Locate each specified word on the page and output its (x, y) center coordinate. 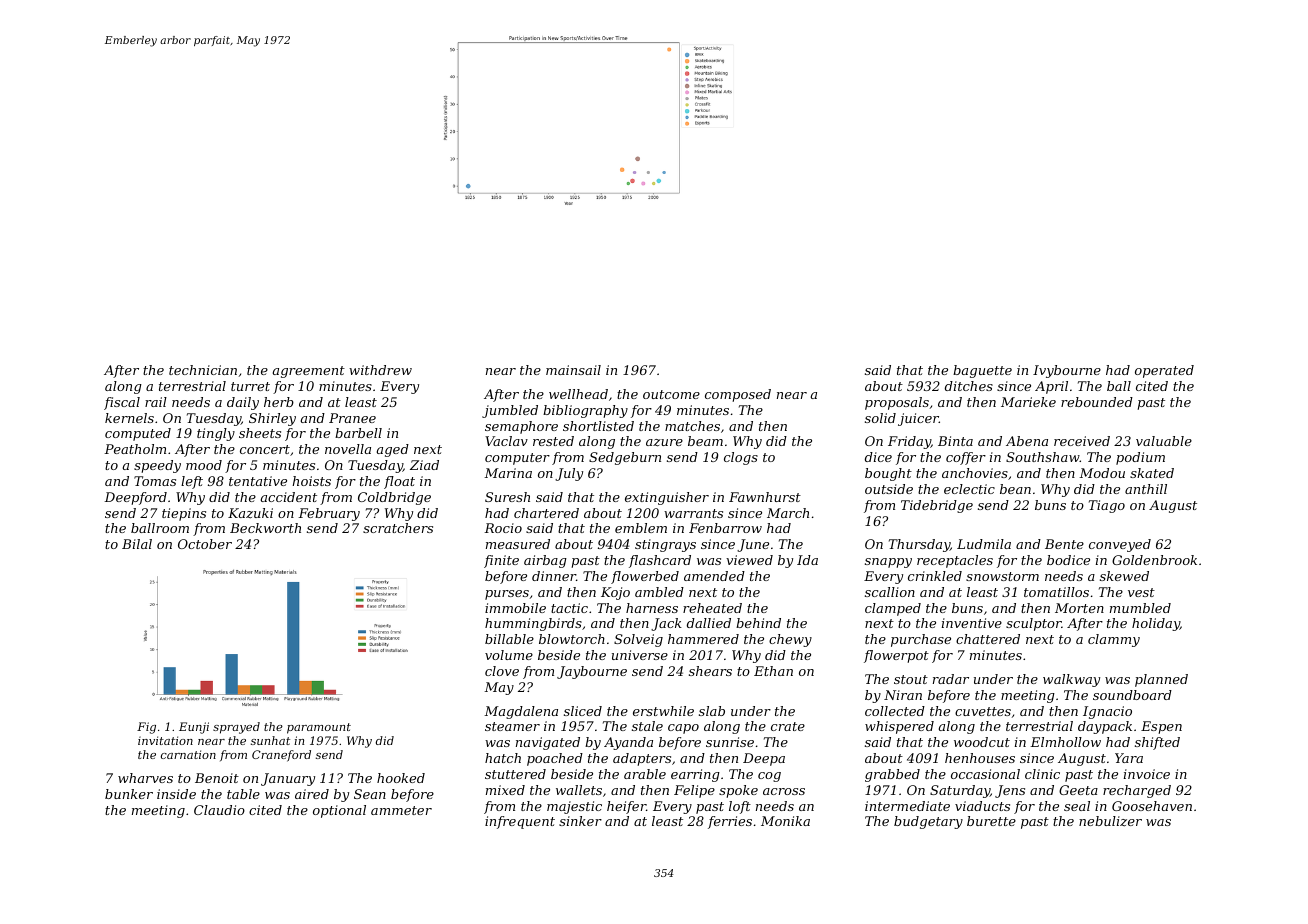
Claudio (219, 810)
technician (203, 370)
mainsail (573, 370)
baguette (982, 371)
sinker (580, 821)
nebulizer (1110, 821)
